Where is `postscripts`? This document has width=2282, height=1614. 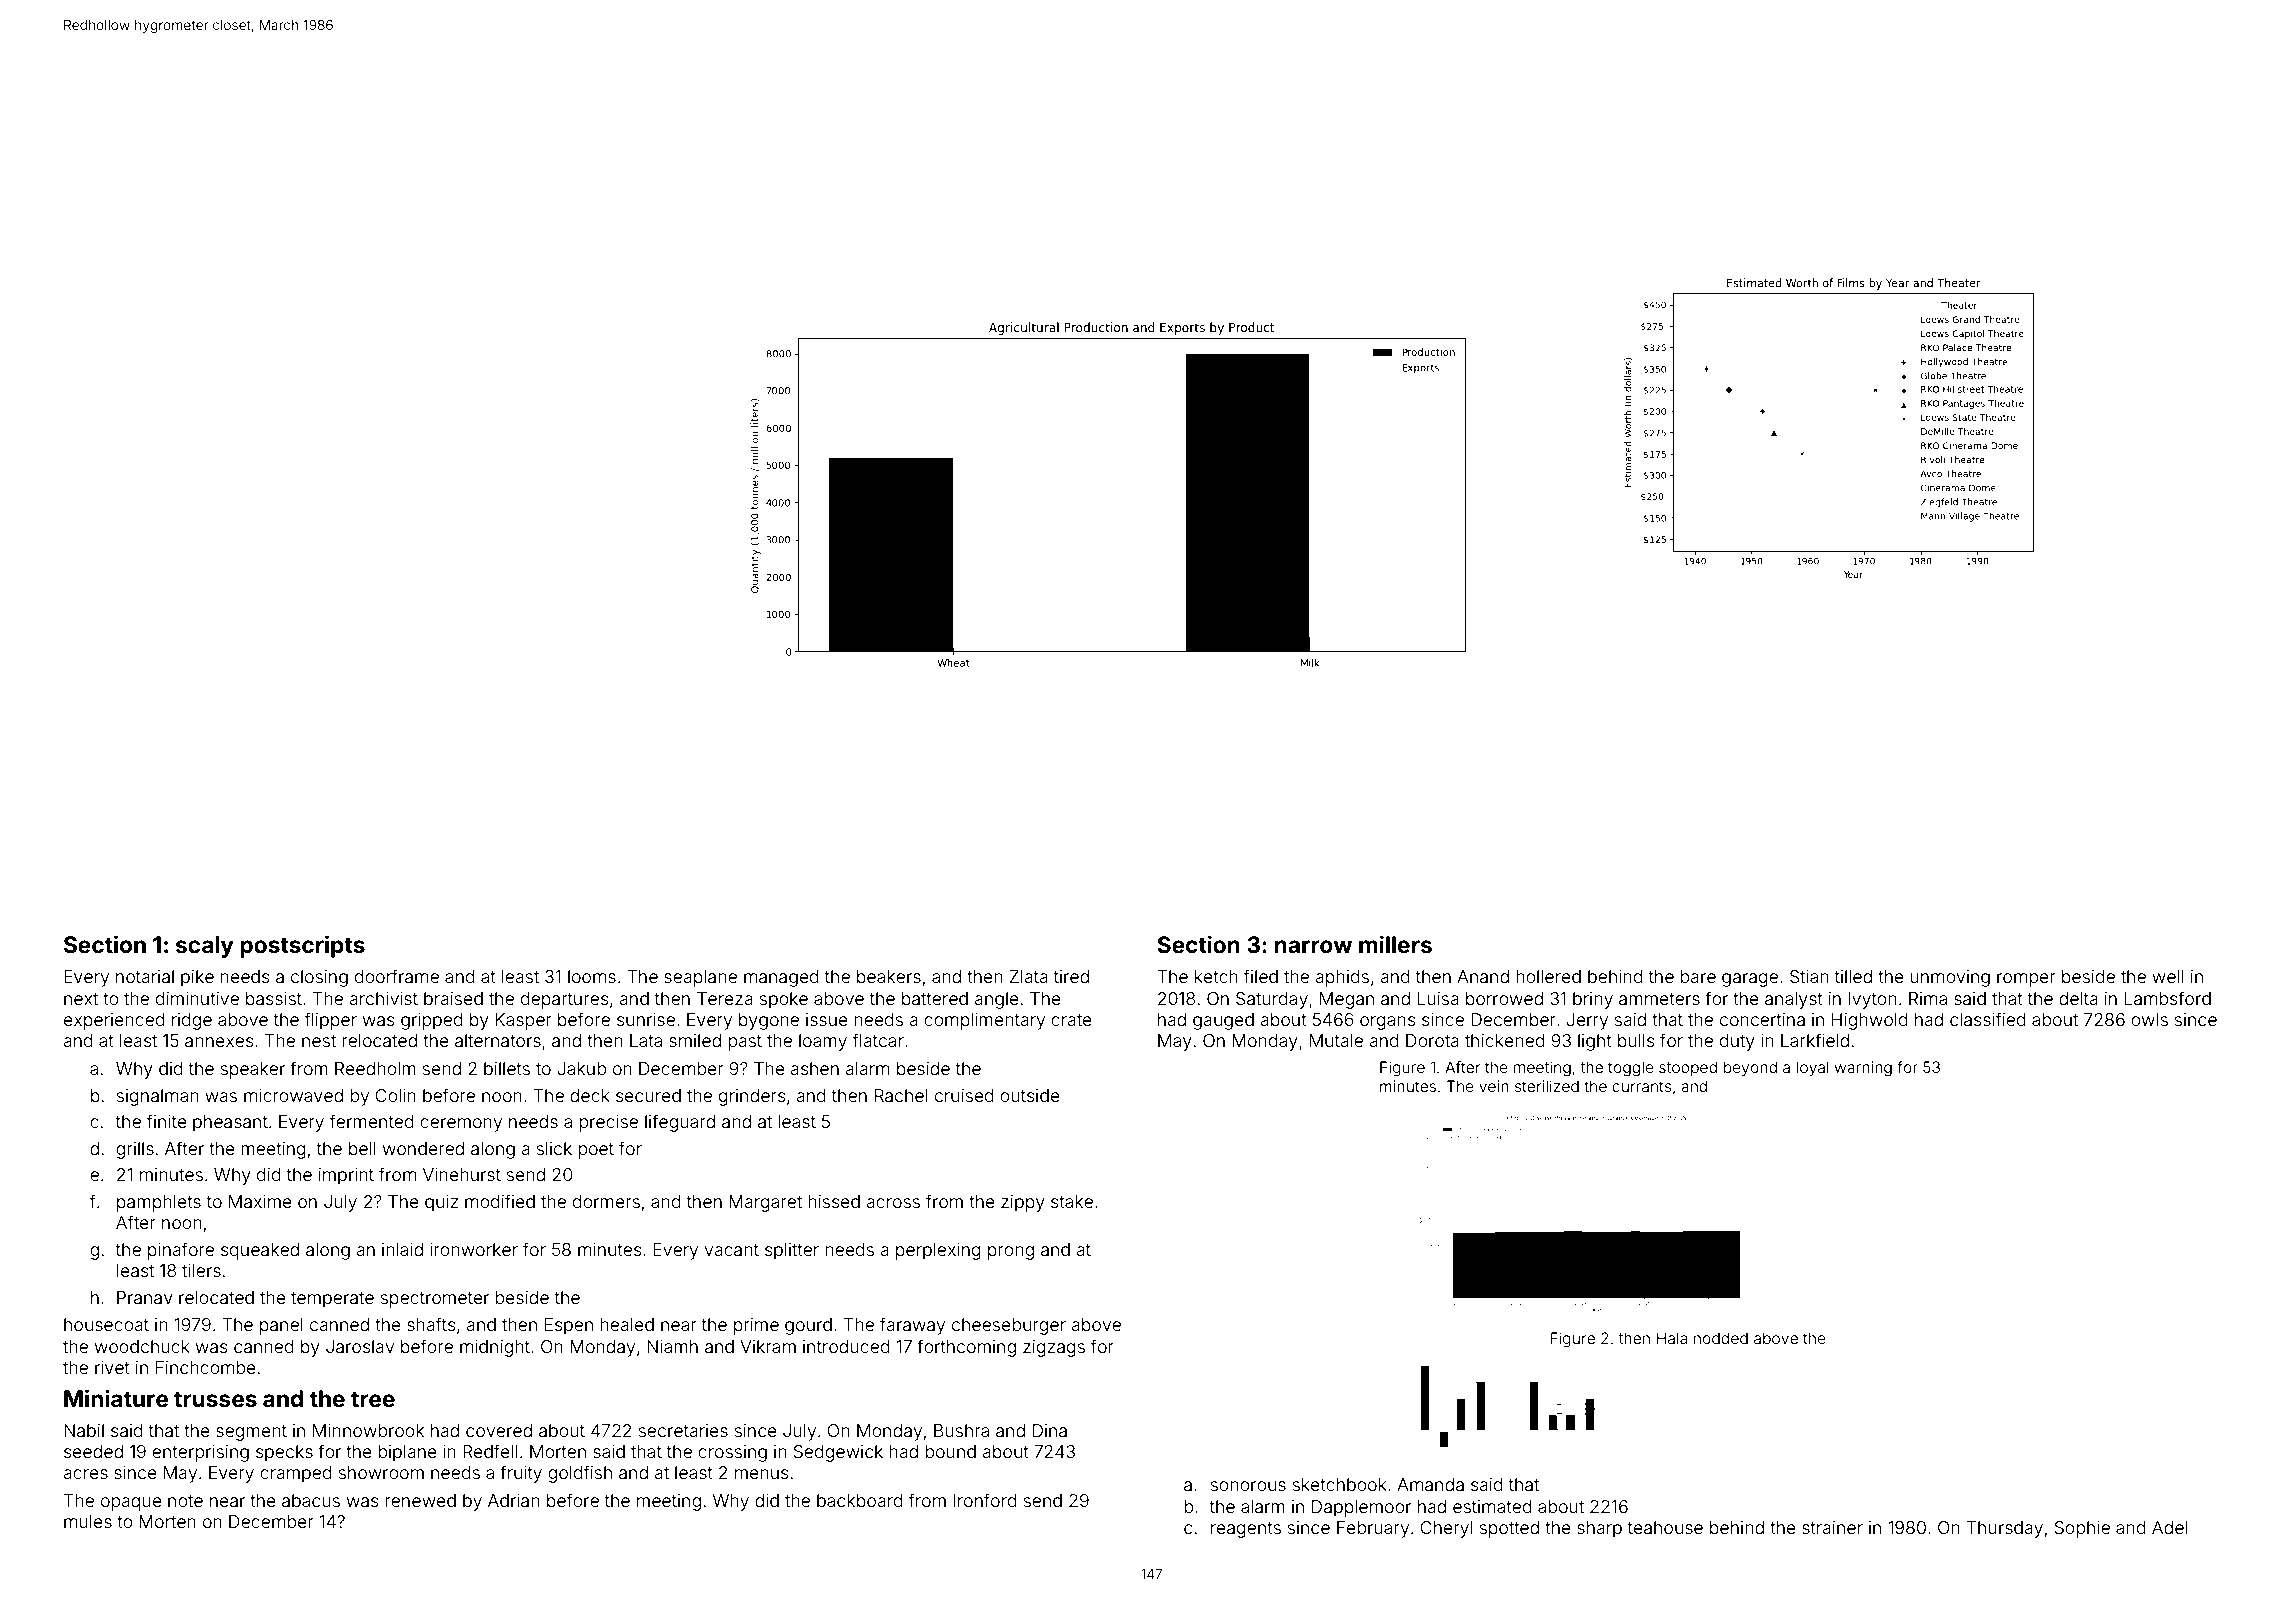
postscripts is located at coordinates (302, 946).
